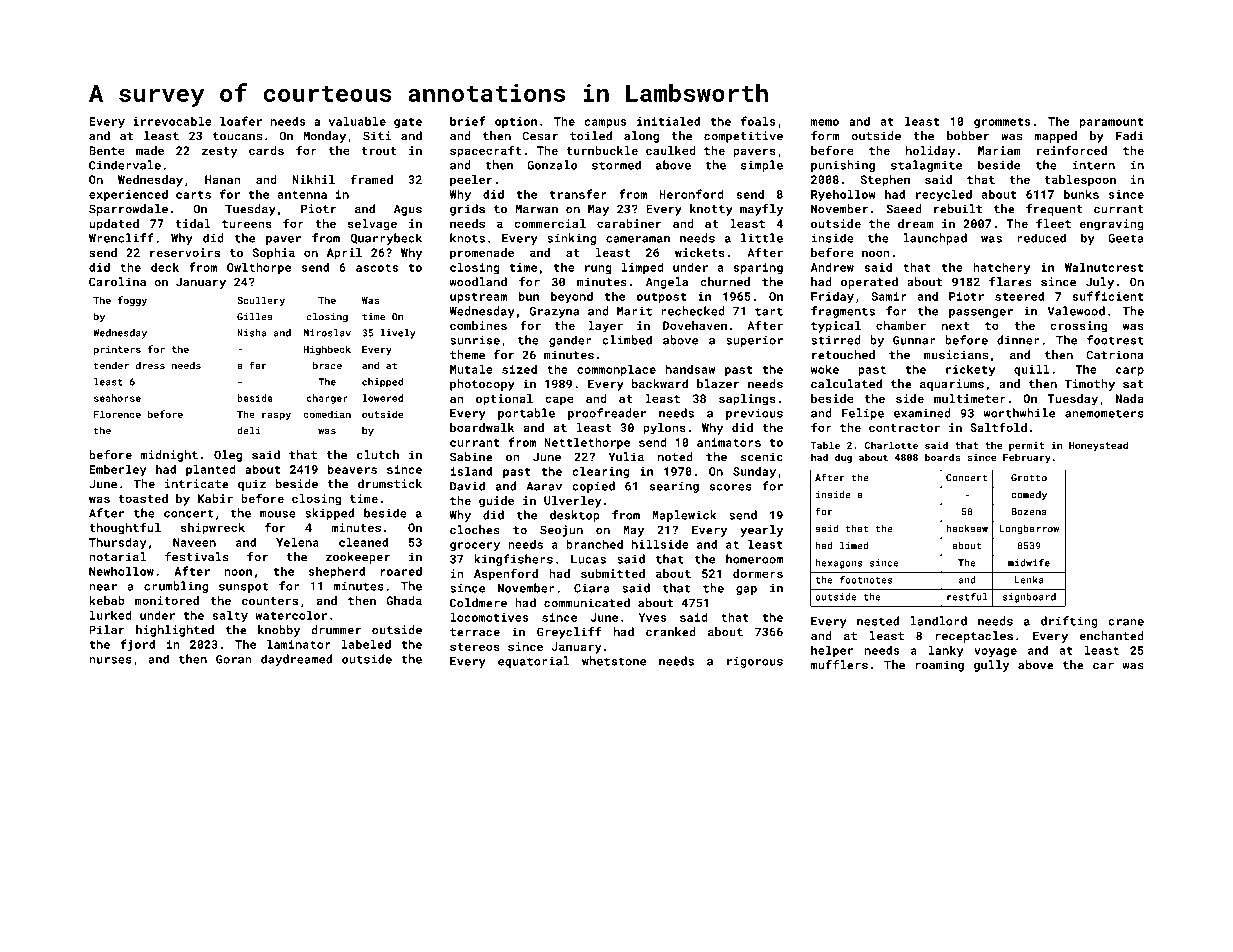  What do you see at coordinates (172, 121) in the document?
I see `irrevocable` at bounding box center [172, 121].
